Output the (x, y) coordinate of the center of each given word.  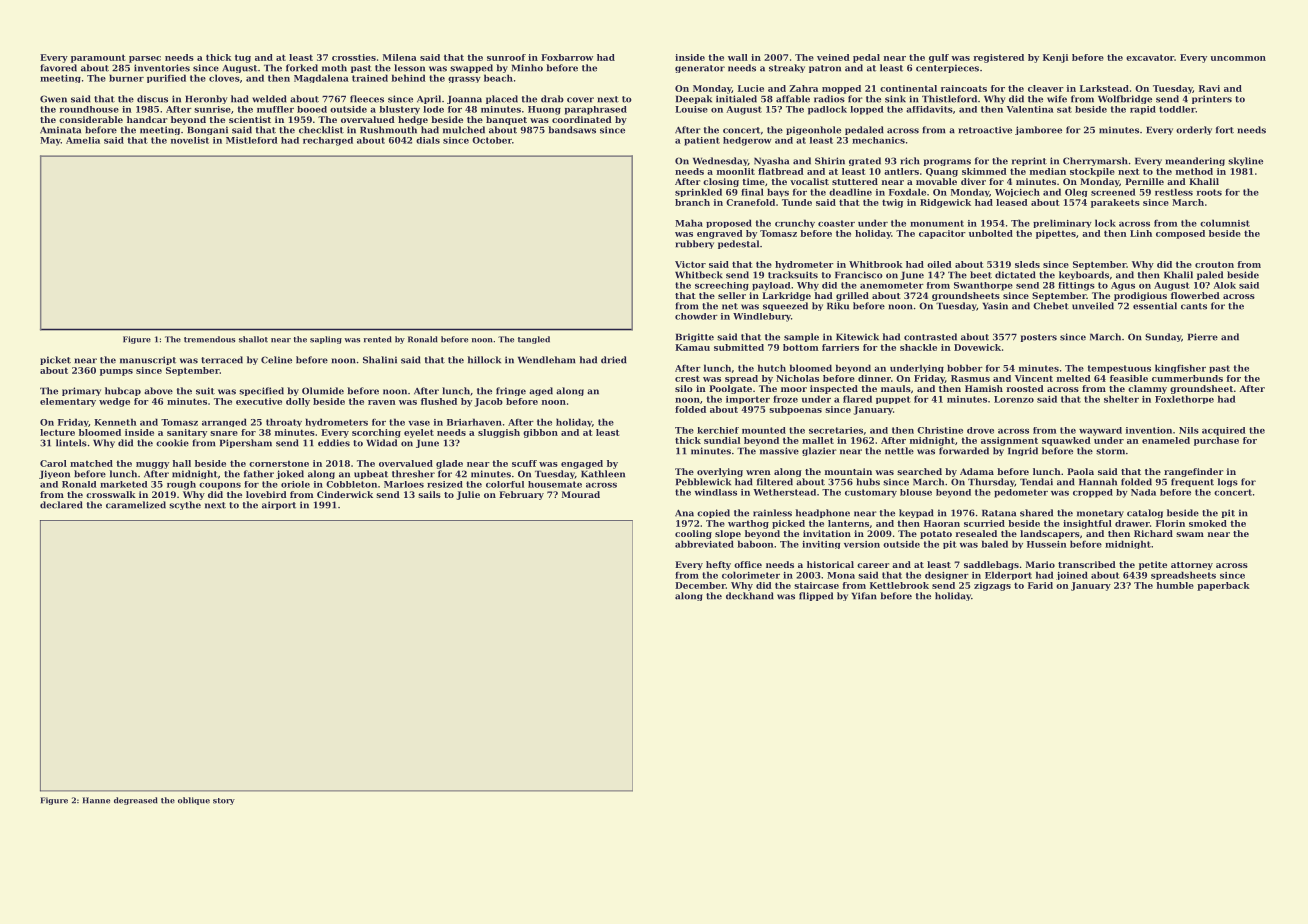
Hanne (96, 800)
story (224, 801)
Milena (400, 57)
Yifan (864, 596)
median (1048, 171)
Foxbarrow (567, 57)
